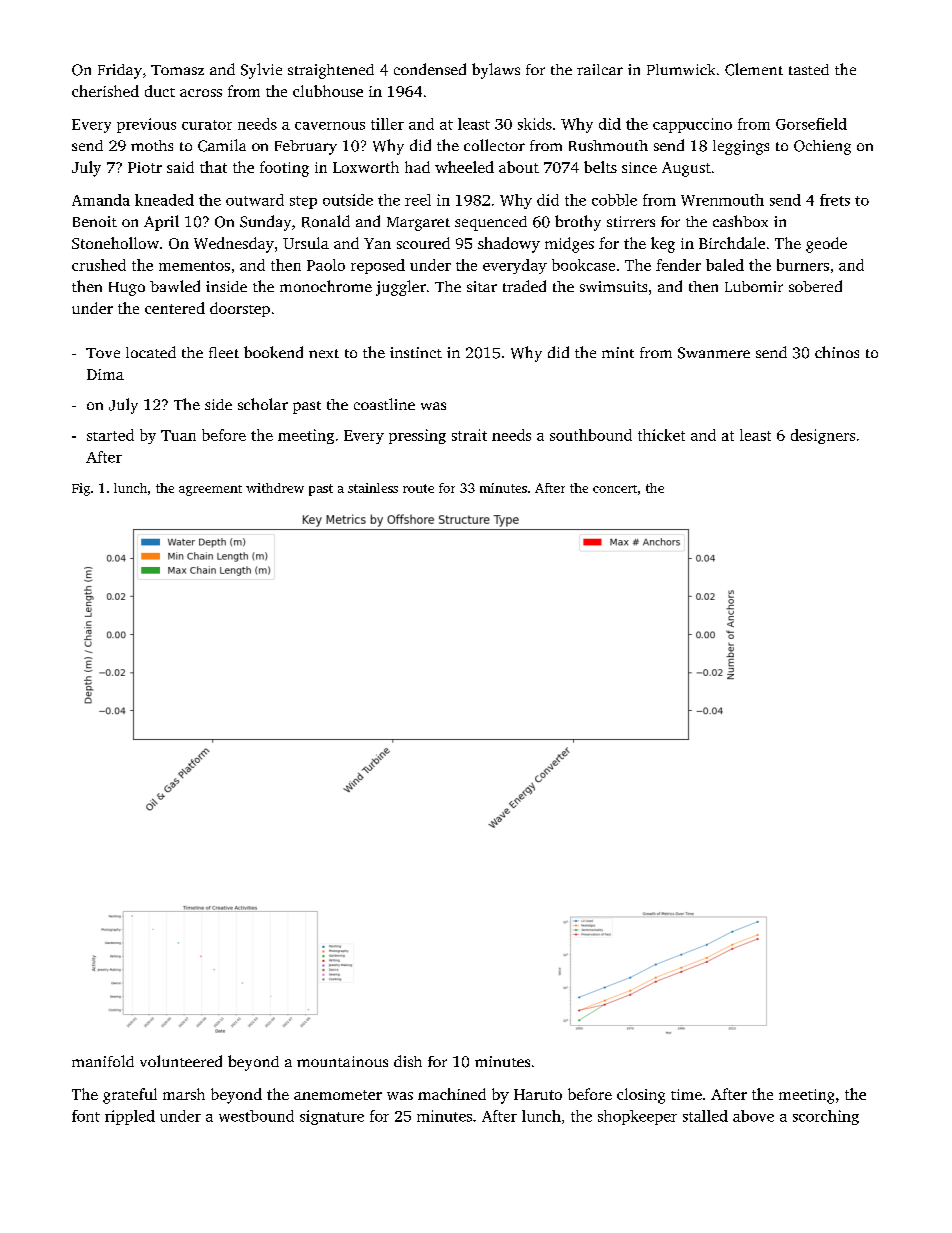 This screenshot has height=1233, width=952. Describe the element at coordinates (469, 435) in the screenshot. I see `strait` at that location.
